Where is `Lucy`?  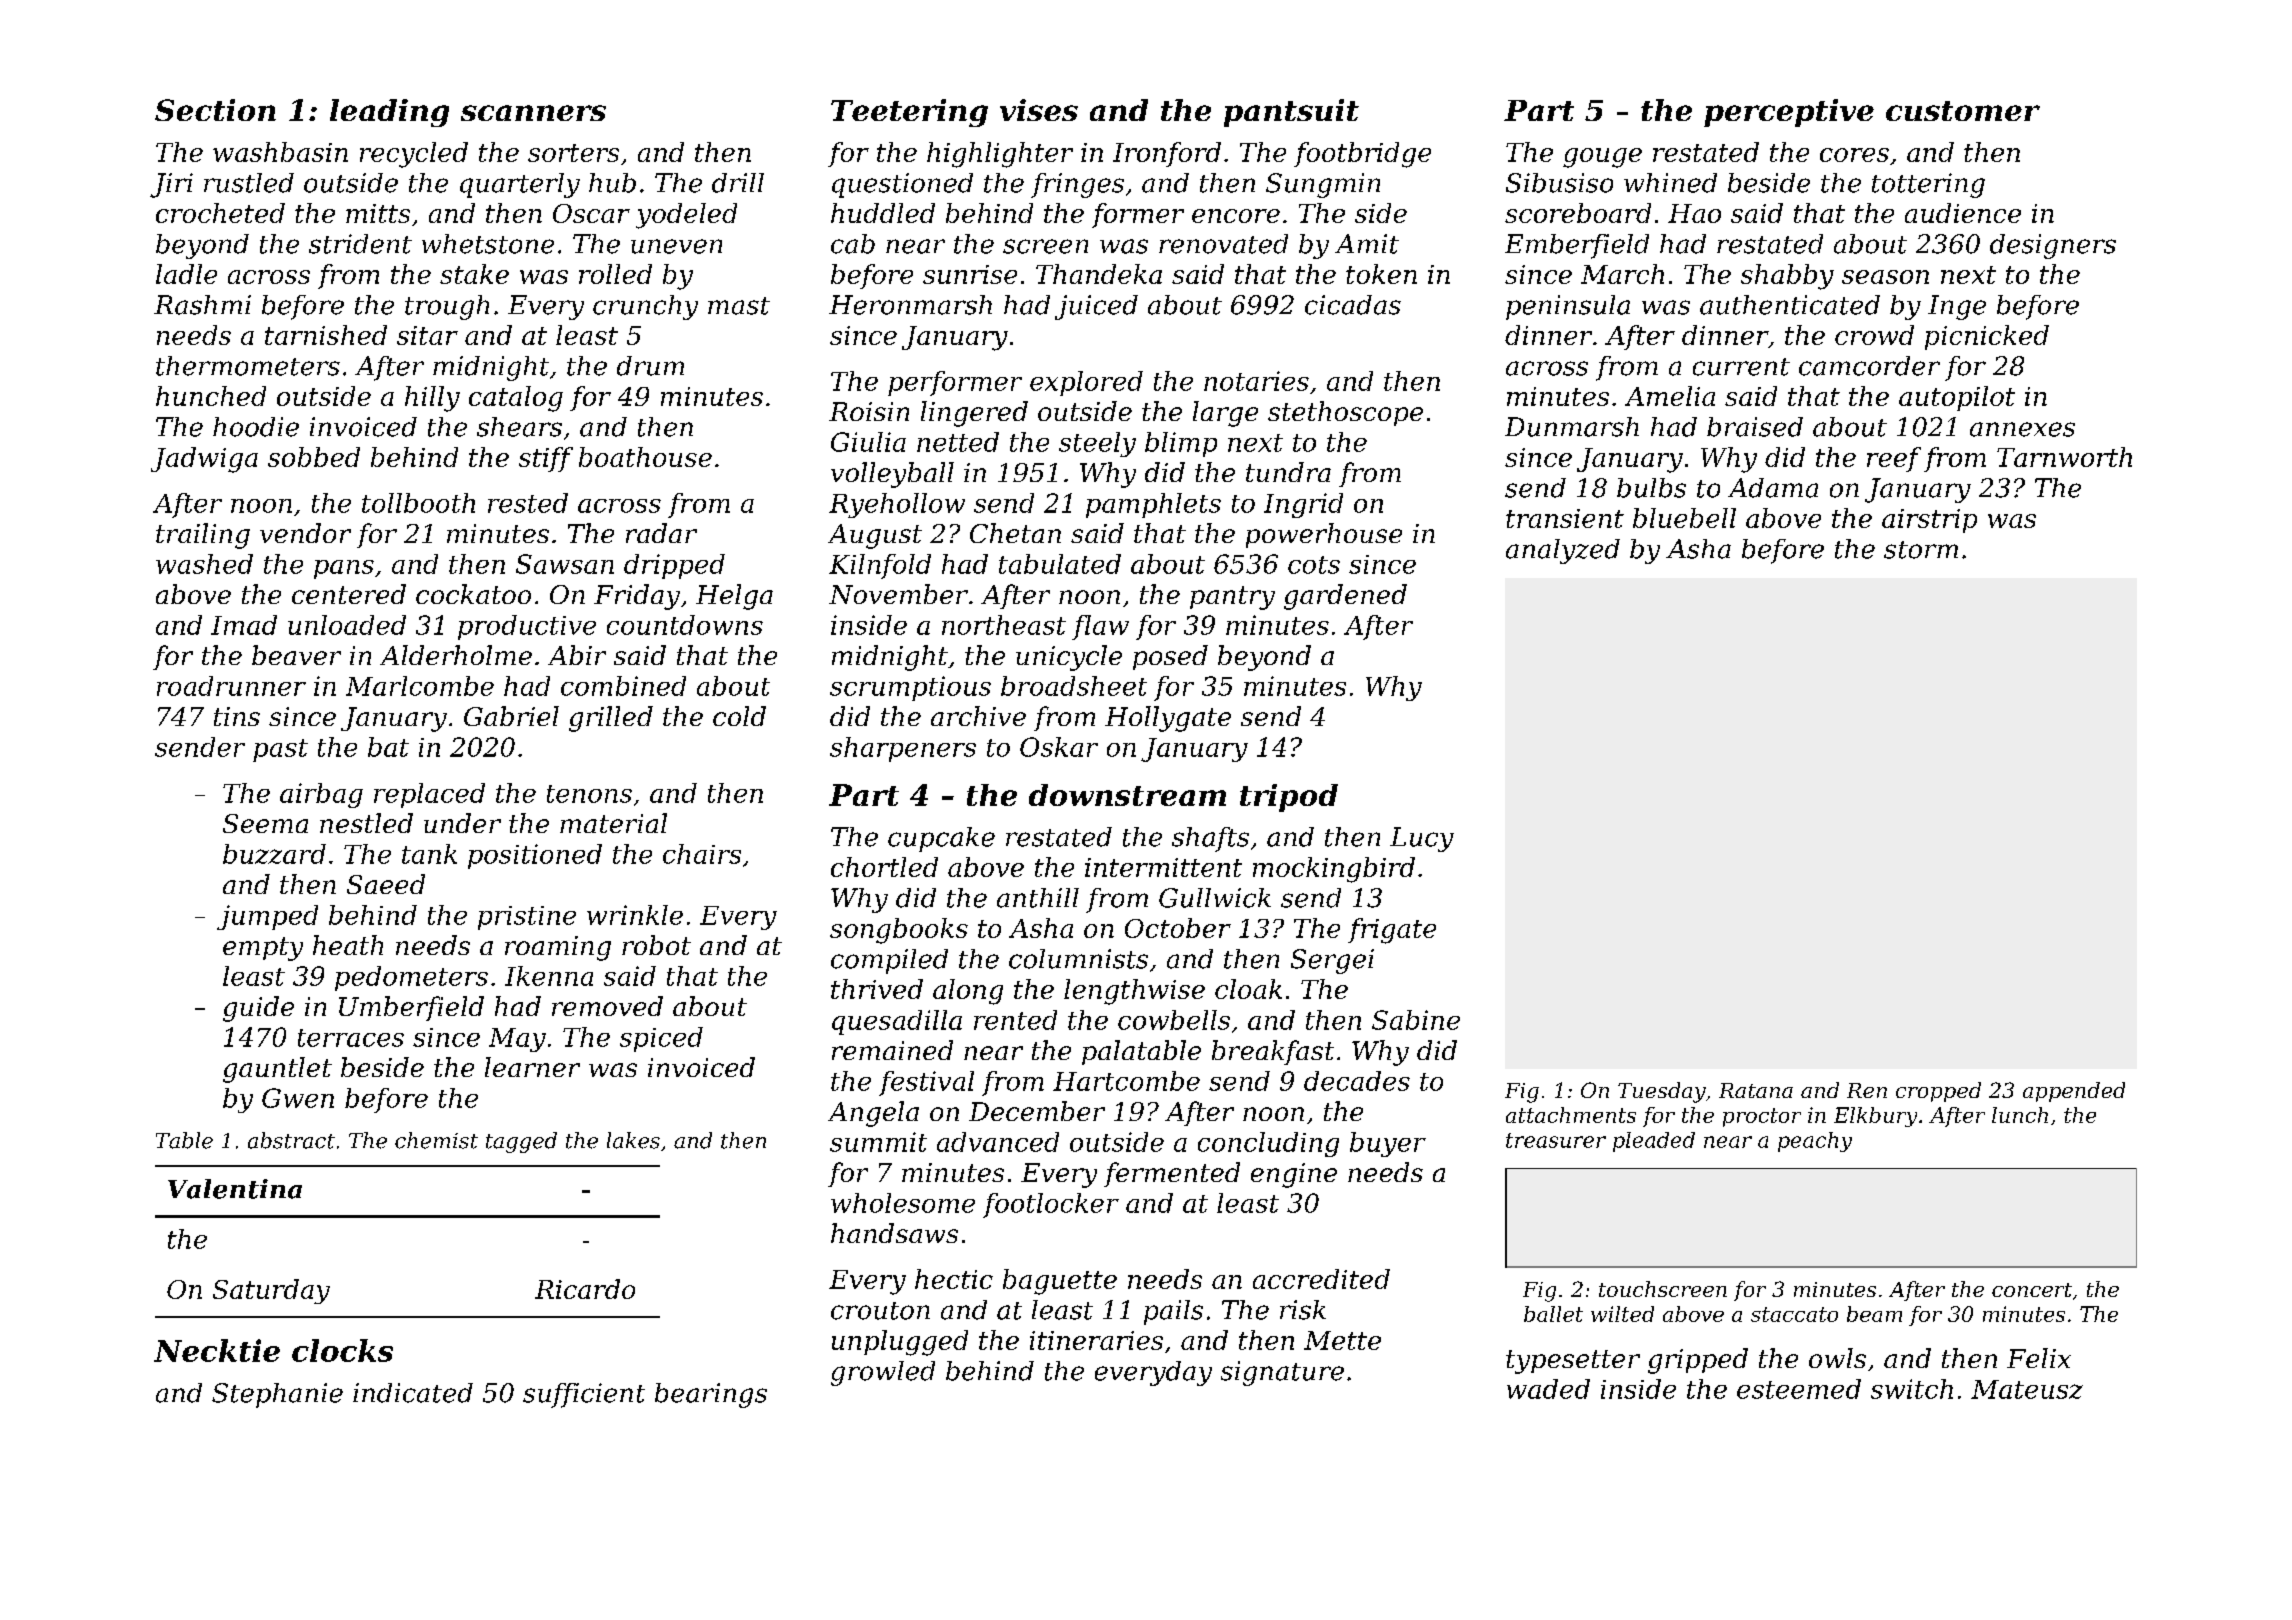
Lucy is located at coordinates (1422, 839).
